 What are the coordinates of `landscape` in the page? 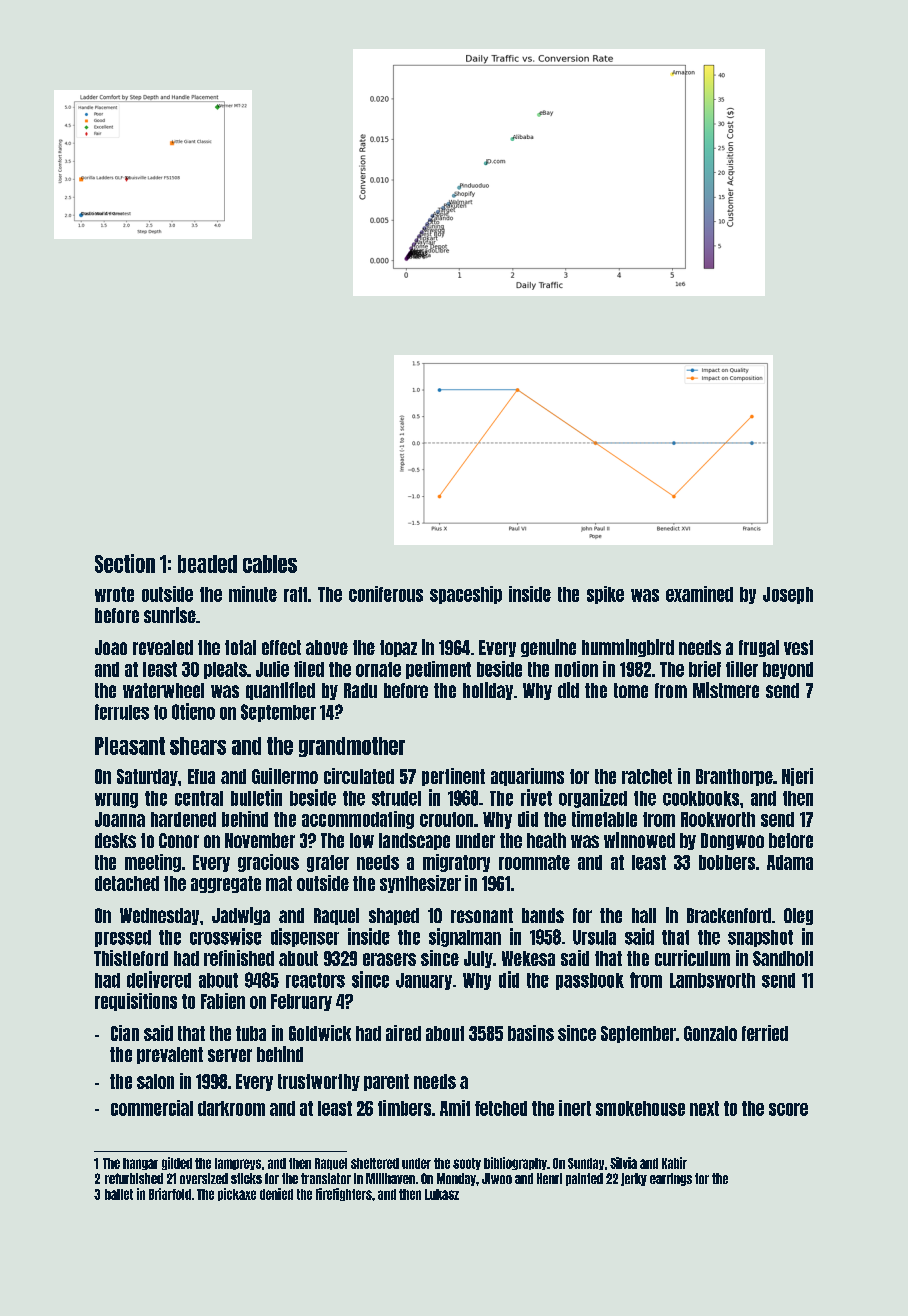 It's located at (414, 841).
